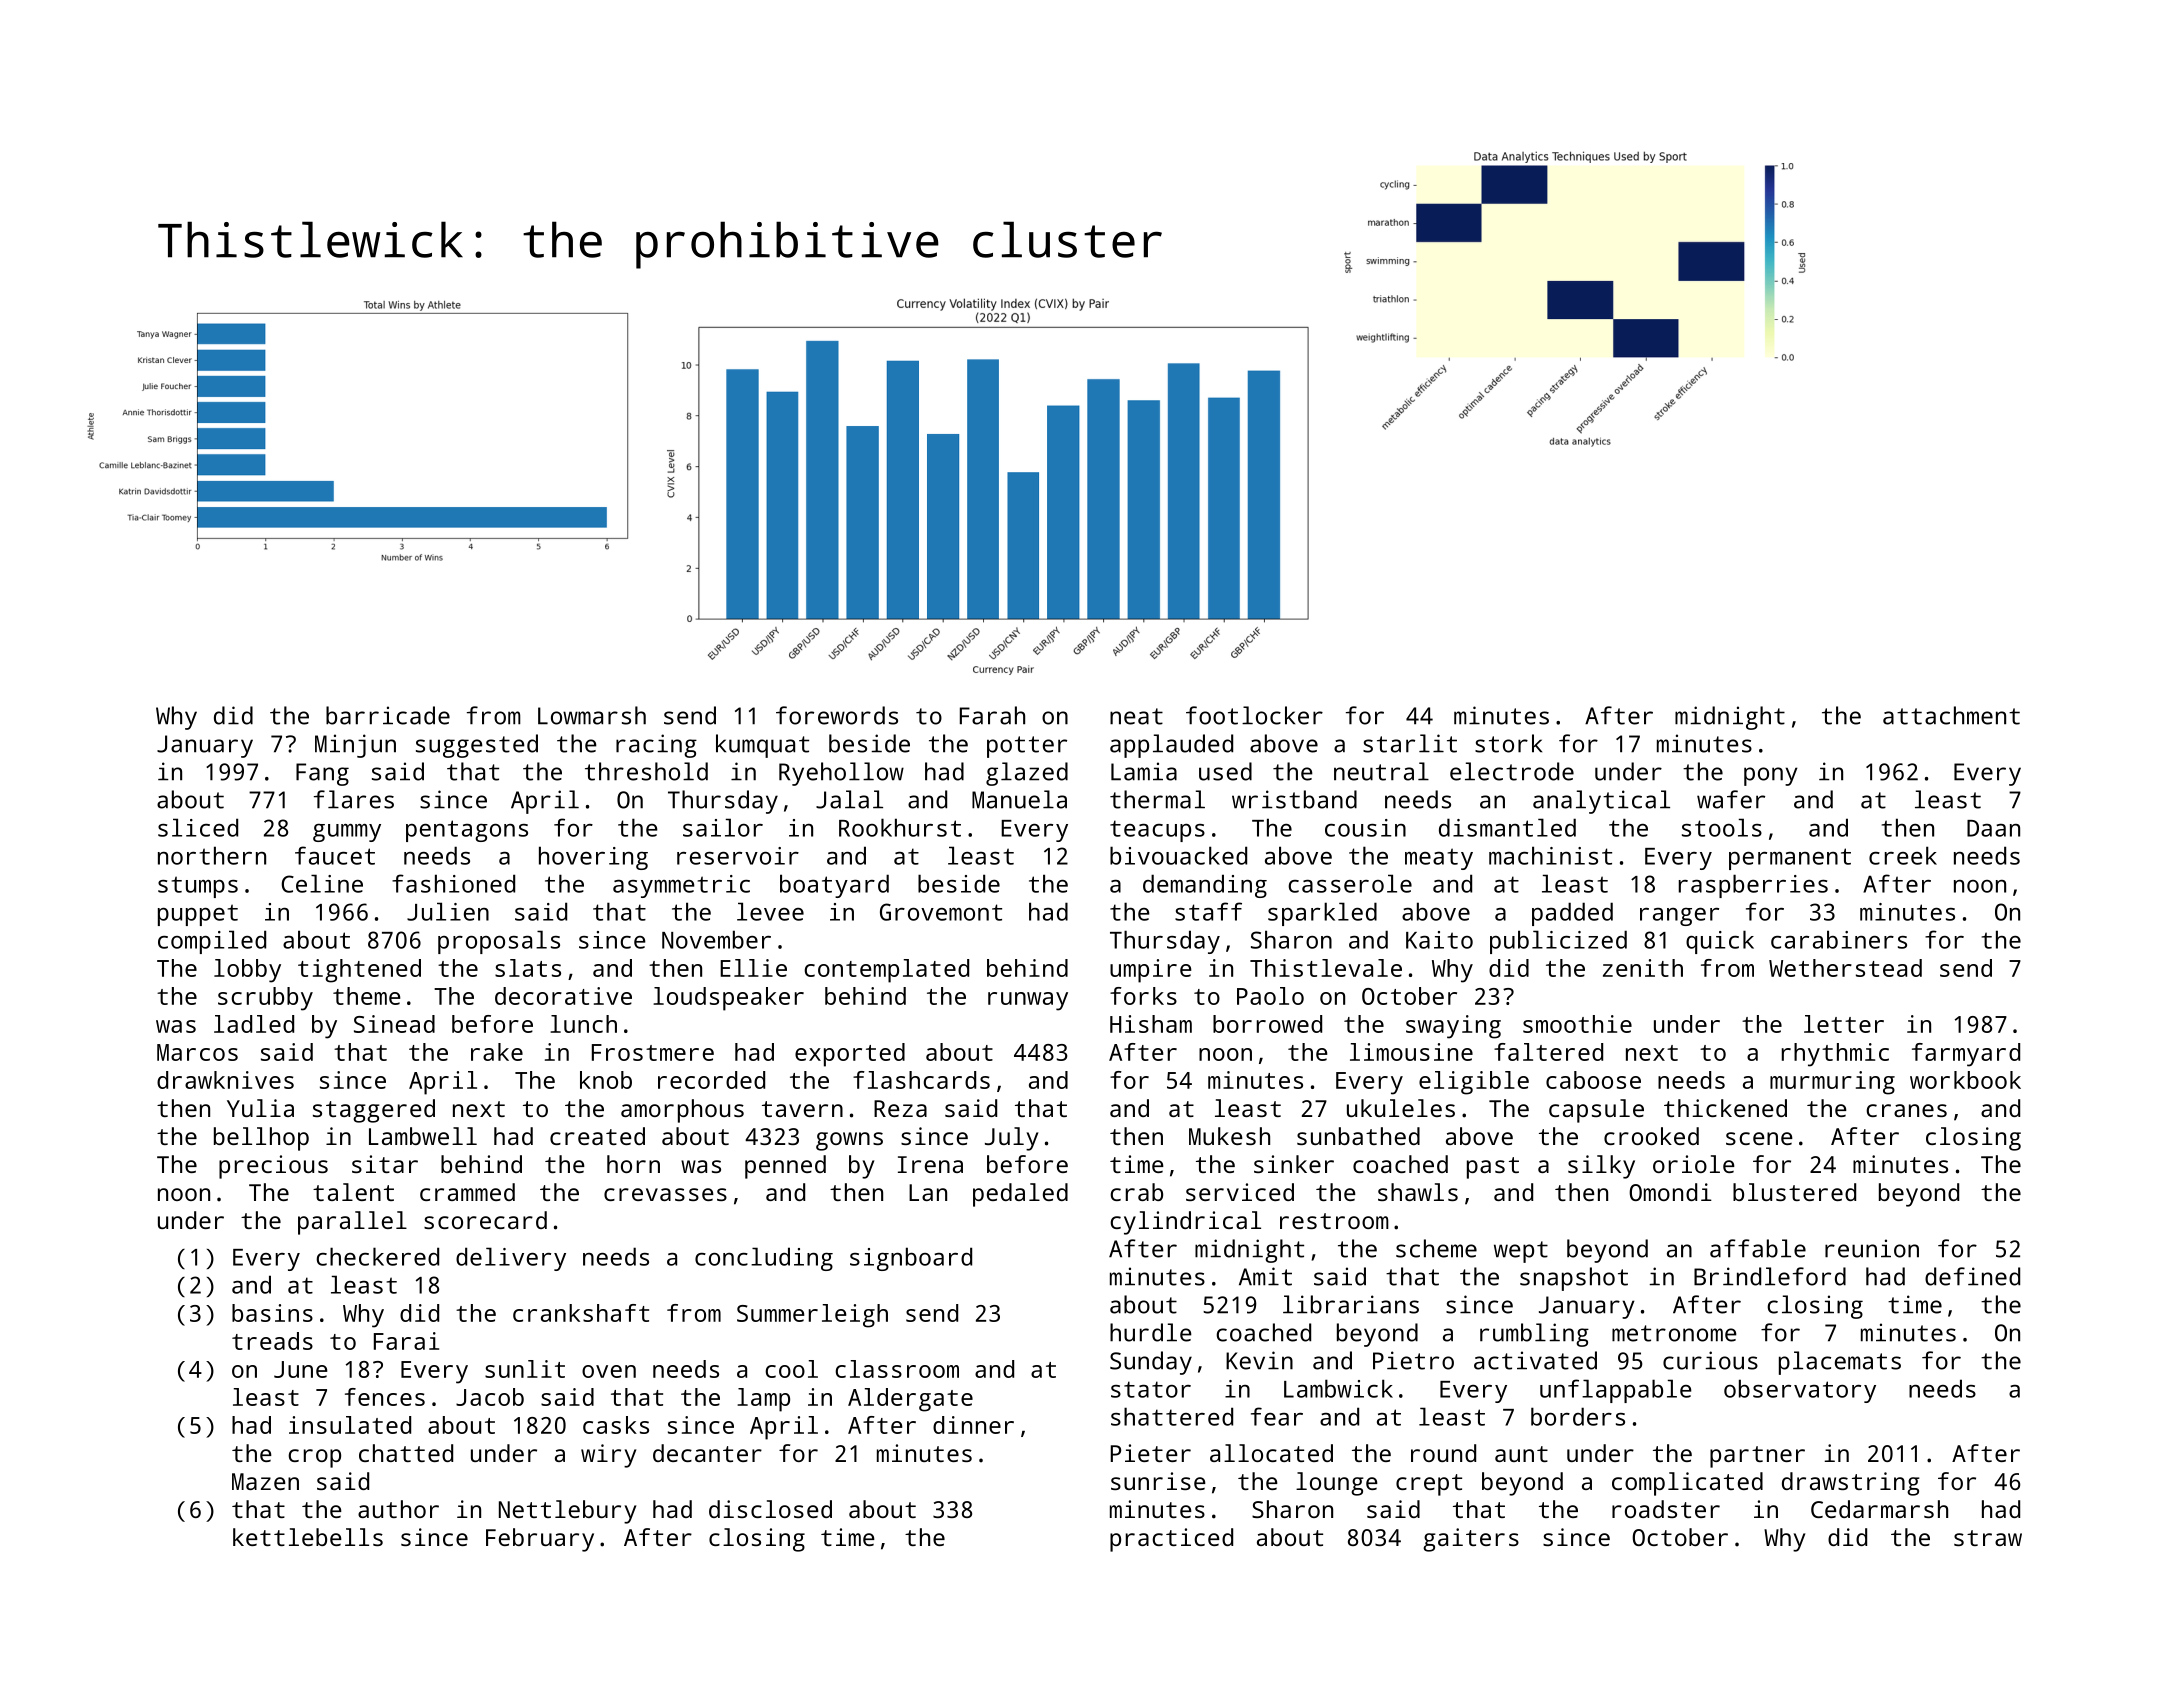 The height and width of the screenshot is (1683, 2178). What do you see at coordinates (1136, 1192) in the screenshot?
I see `crab` at bounding box center [1136, 1192].
